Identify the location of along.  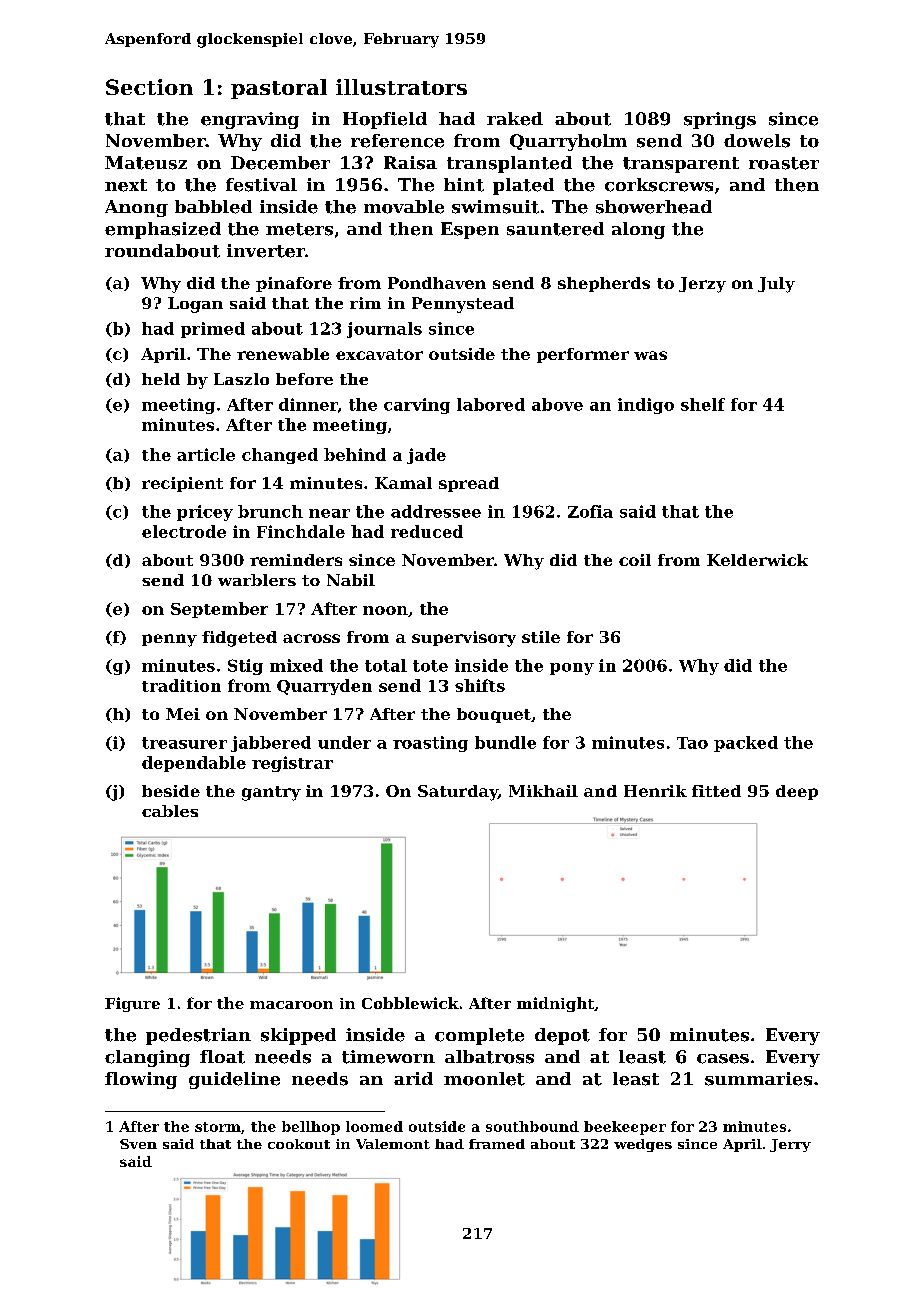
(638, 230).
